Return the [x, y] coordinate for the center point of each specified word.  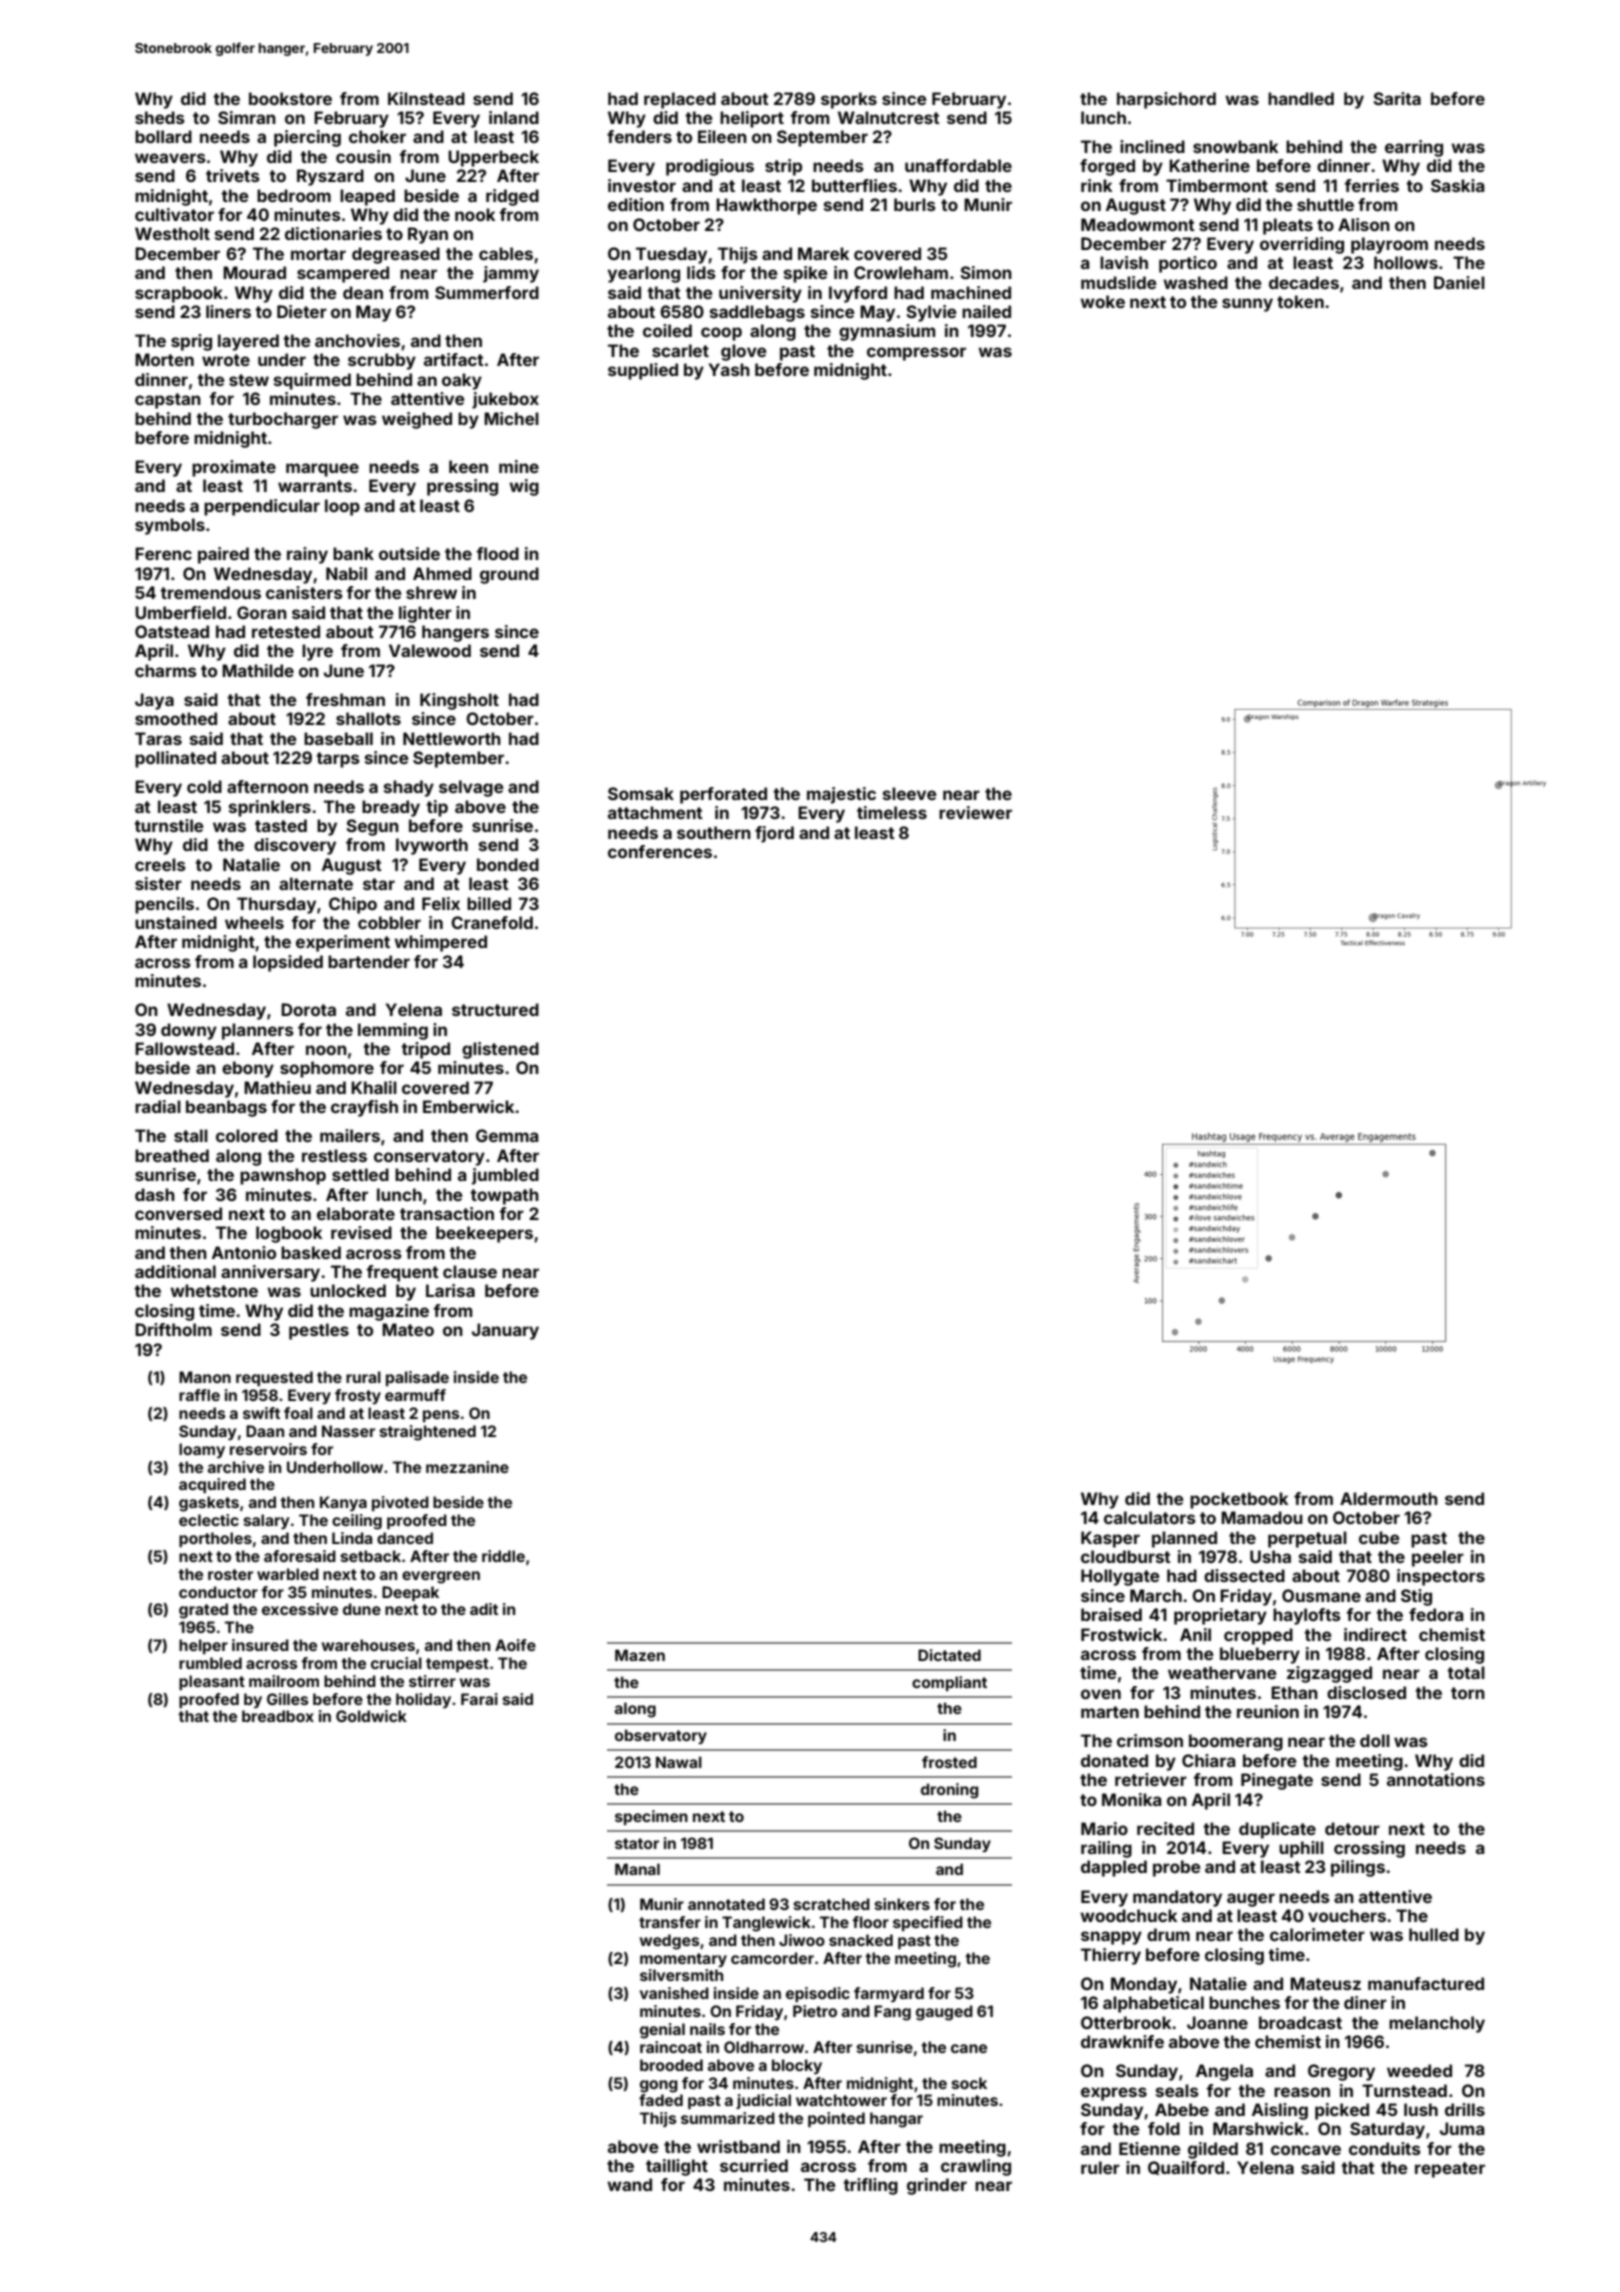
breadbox [278, 1716]
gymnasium [887, 332]
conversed [178, 1213]
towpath [504, 1196]
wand [629, 2184]
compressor [916, 354]
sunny [1247, 305]
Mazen [640, 1655]
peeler [1438, 1558]
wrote [226, 360]
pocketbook [1239, 1500]
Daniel [1459, 282]
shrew [431, 592]
